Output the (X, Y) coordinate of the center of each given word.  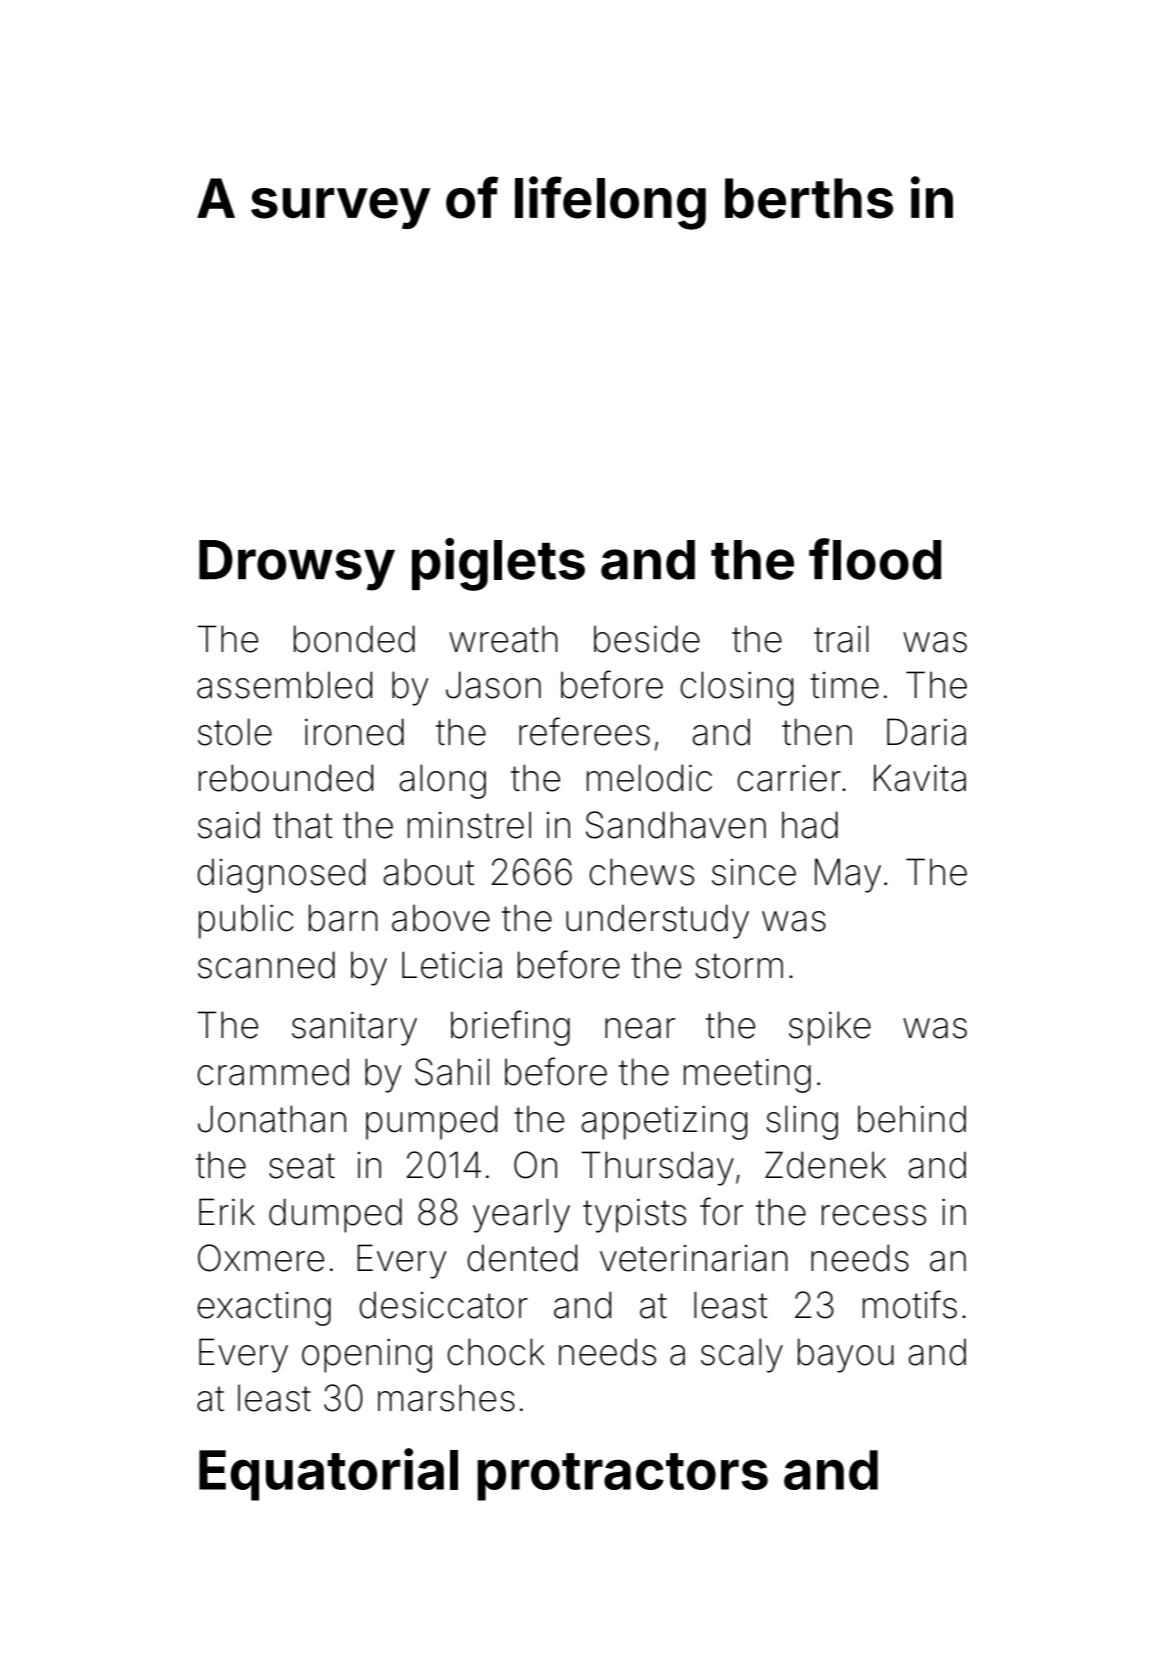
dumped (335, 1215)
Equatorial (328, 1474)
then (817, 732)
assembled (284, 685)
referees (584, 731)
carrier (789, 778)
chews (641, 872)
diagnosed (281, 875)
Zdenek (825, 1165)
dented (522, 1258)
